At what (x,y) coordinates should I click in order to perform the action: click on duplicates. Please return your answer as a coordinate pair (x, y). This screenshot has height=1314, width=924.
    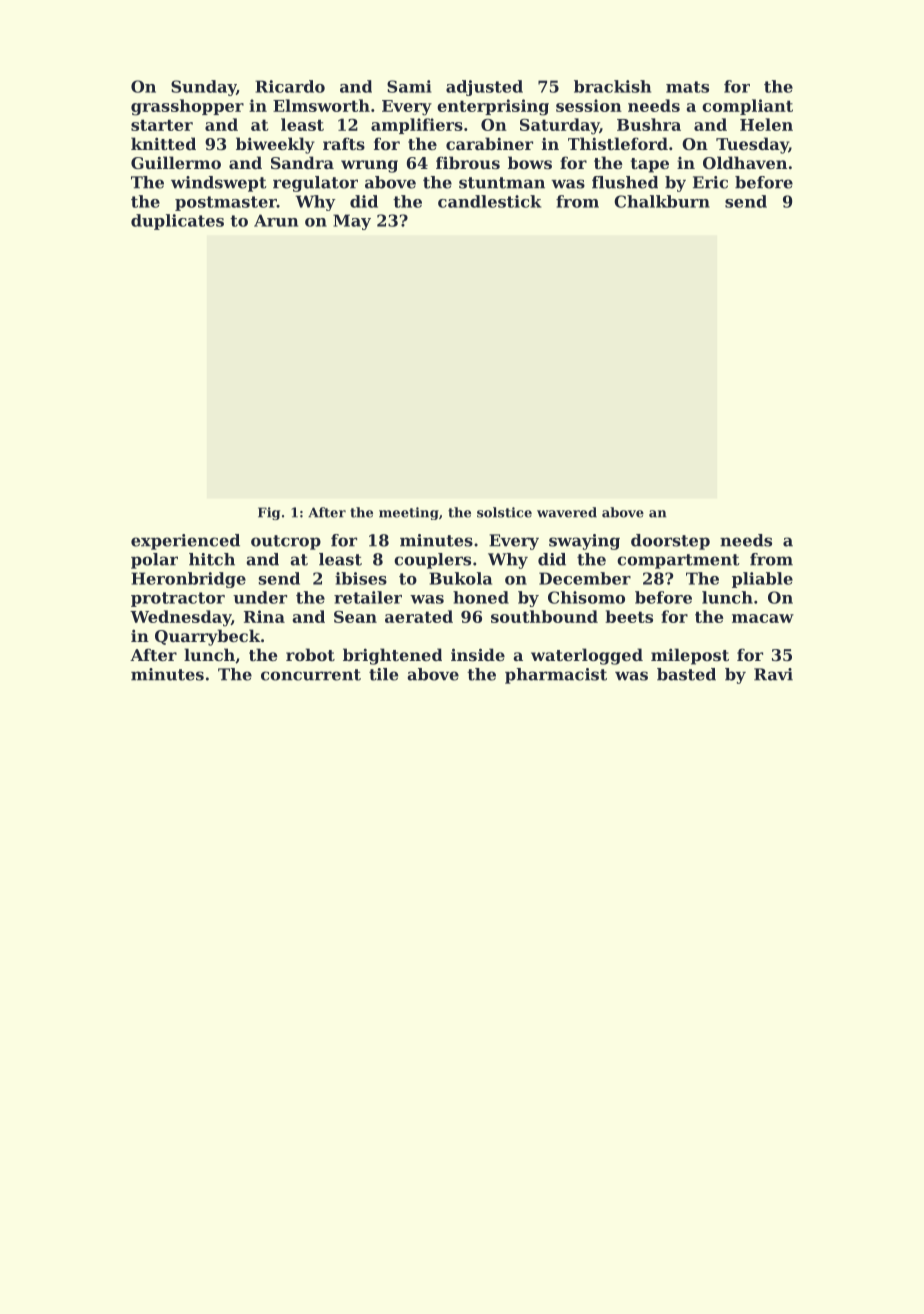
    Looking at the image, I should click on (177, 222).
